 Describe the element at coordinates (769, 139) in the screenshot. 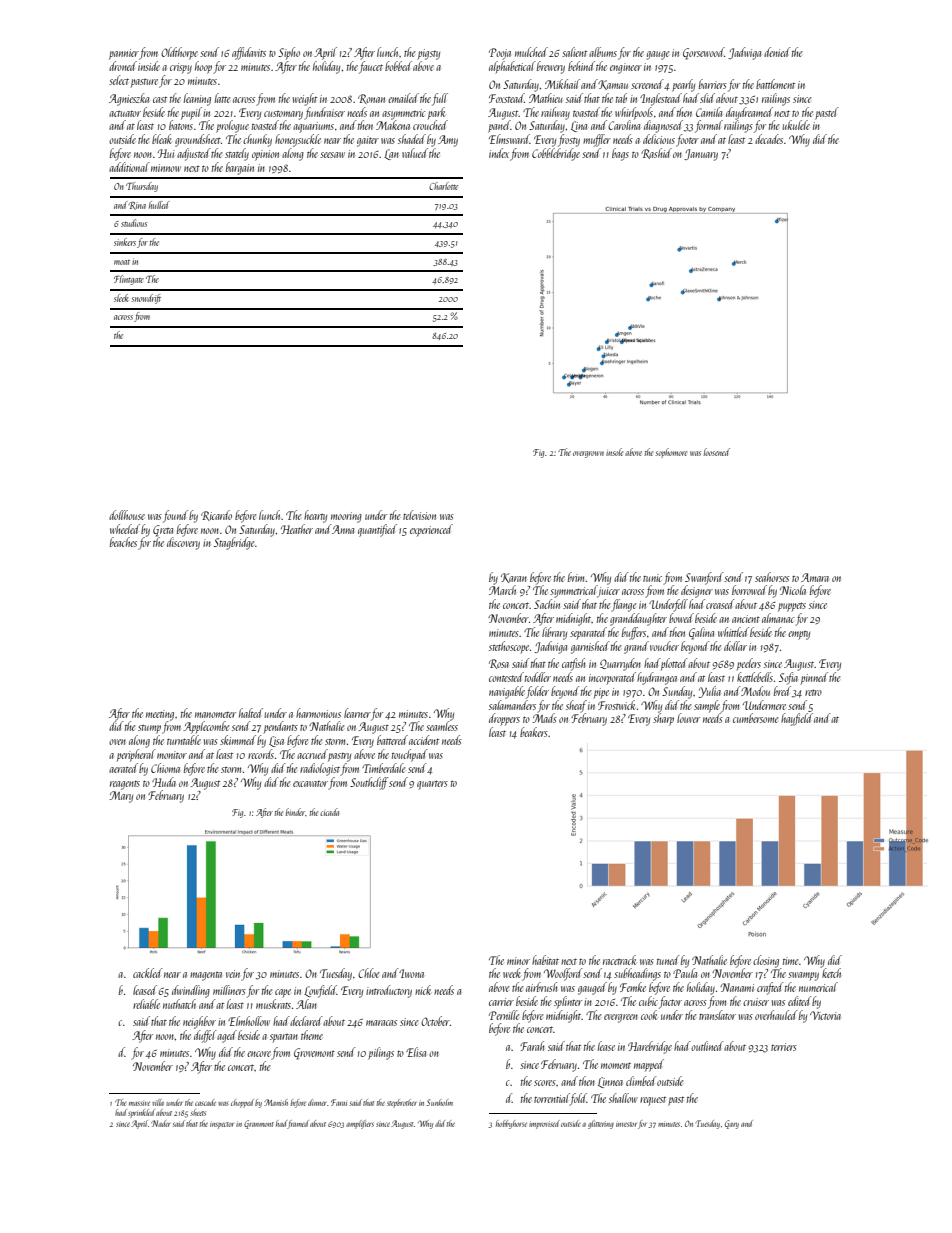

I see `decades` at that location.
